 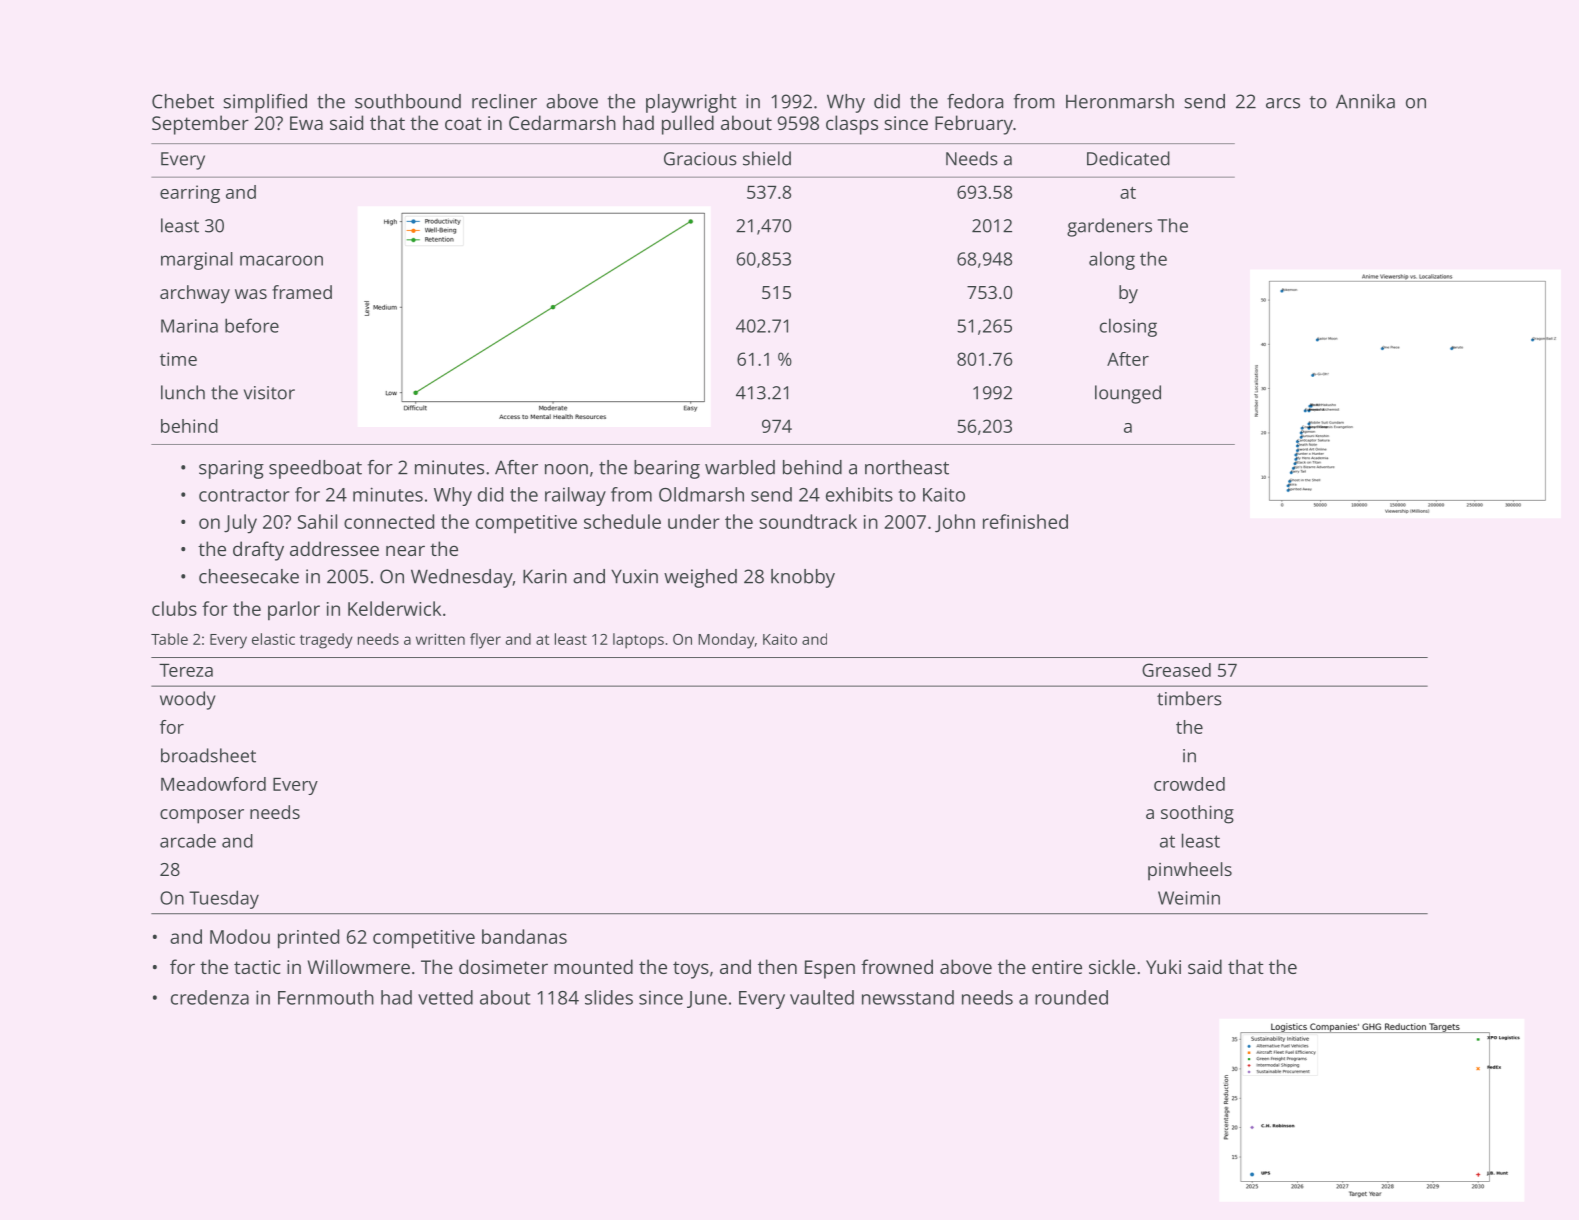 What do you see at coordinates (691, 970) in the screenshot?
I see `toys` at bounding box center [691, 970].
